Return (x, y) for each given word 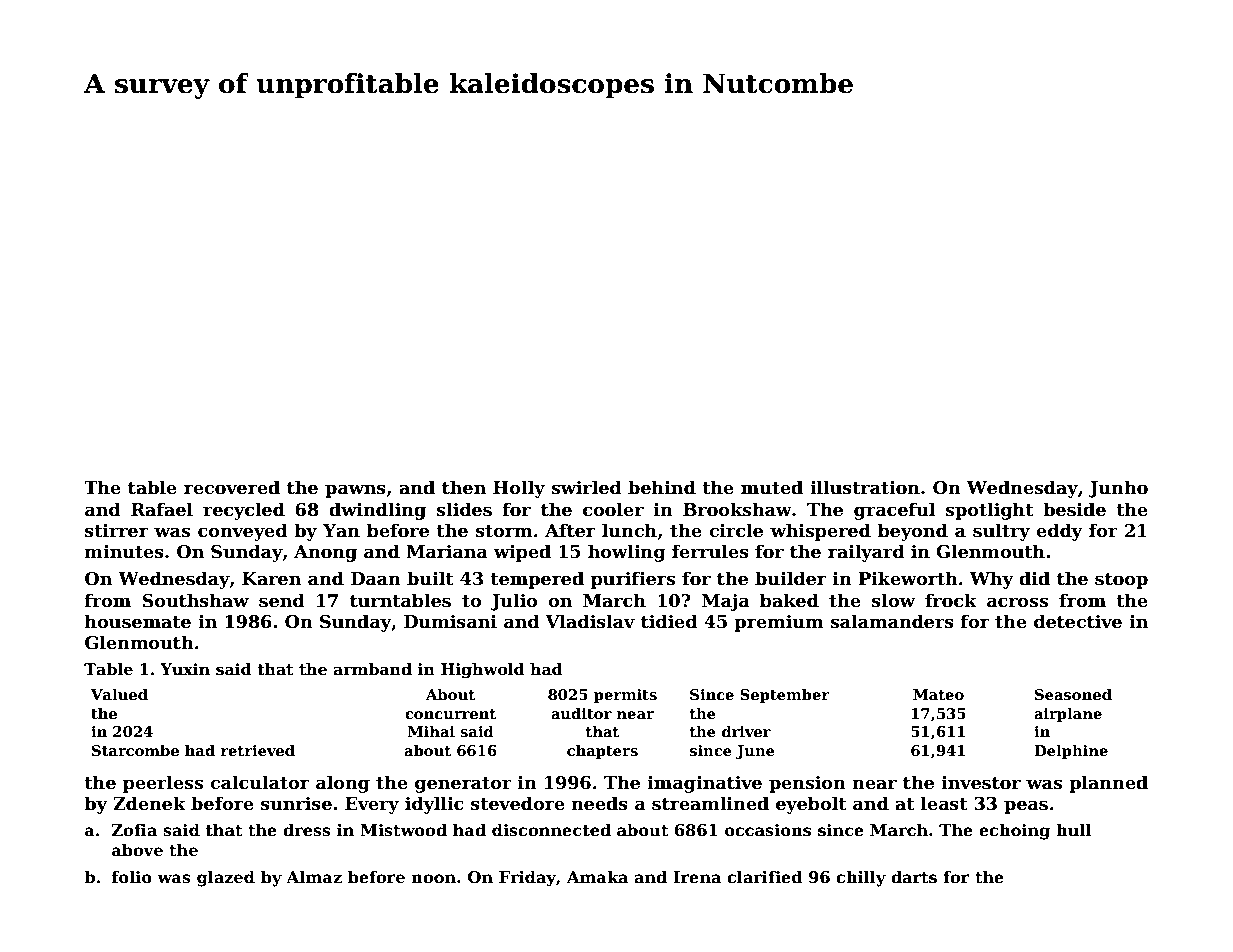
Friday (527, 878)
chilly (861, 878)
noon (433, 879)
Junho (1118, 489)
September (785, 695)
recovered (232, 487)
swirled (586, 487)
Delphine (1071, 751)
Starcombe (135, 750)
